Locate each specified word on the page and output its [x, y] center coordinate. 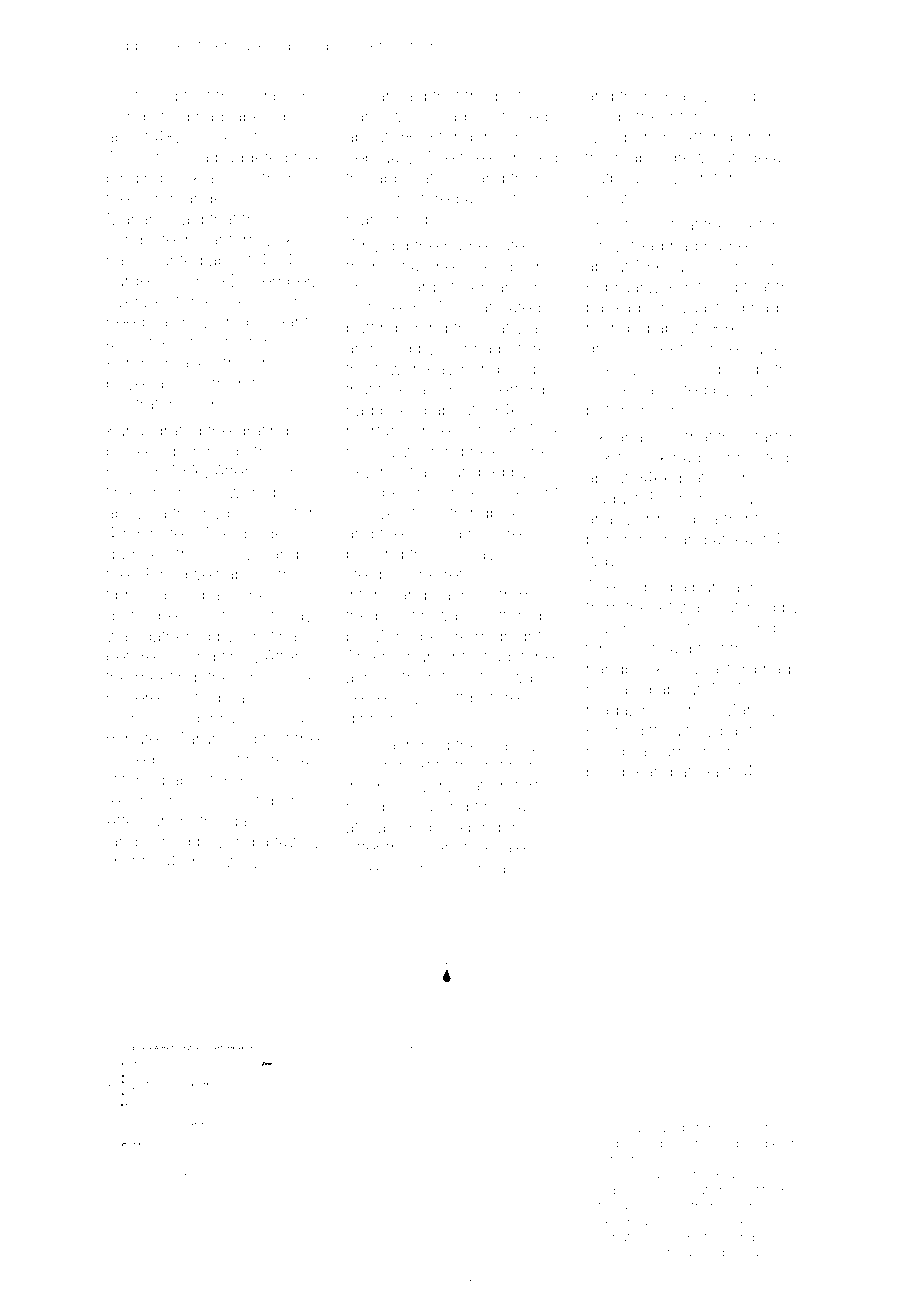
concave [472, 555]
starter [771, 437]
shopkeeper [749, 1144]
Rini [159, 574]
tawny [297, 843]
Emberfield [660, 1252]
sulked [371, 868]
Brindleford [148, 116]
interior [692, 116]
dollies [639, 1206]
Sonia [440, 533]
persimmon [629, 541]
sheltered [423, 198]
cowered [242, 492]
